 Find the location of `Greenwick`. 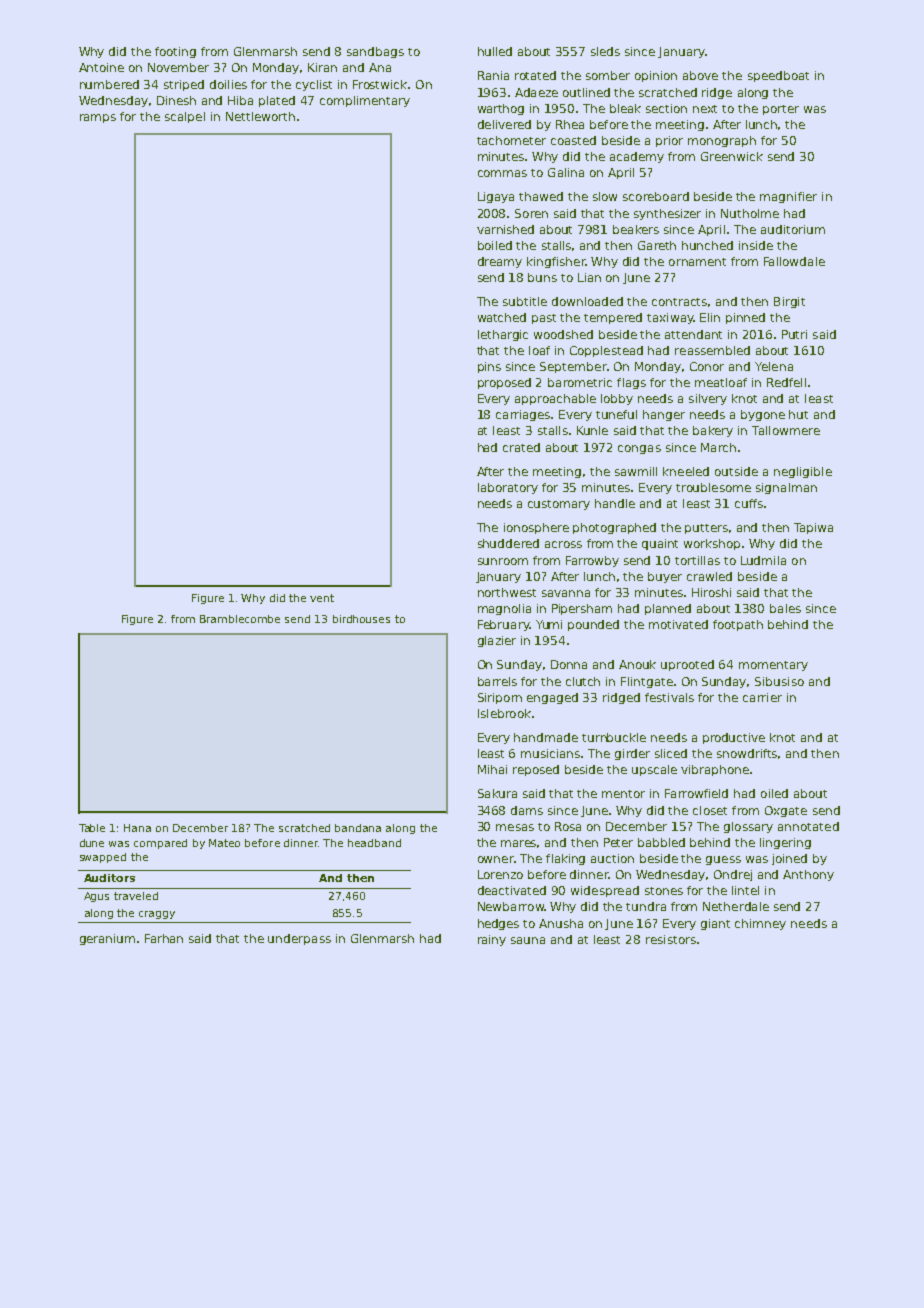

Greenwick is located at coordinates (732, 156).
